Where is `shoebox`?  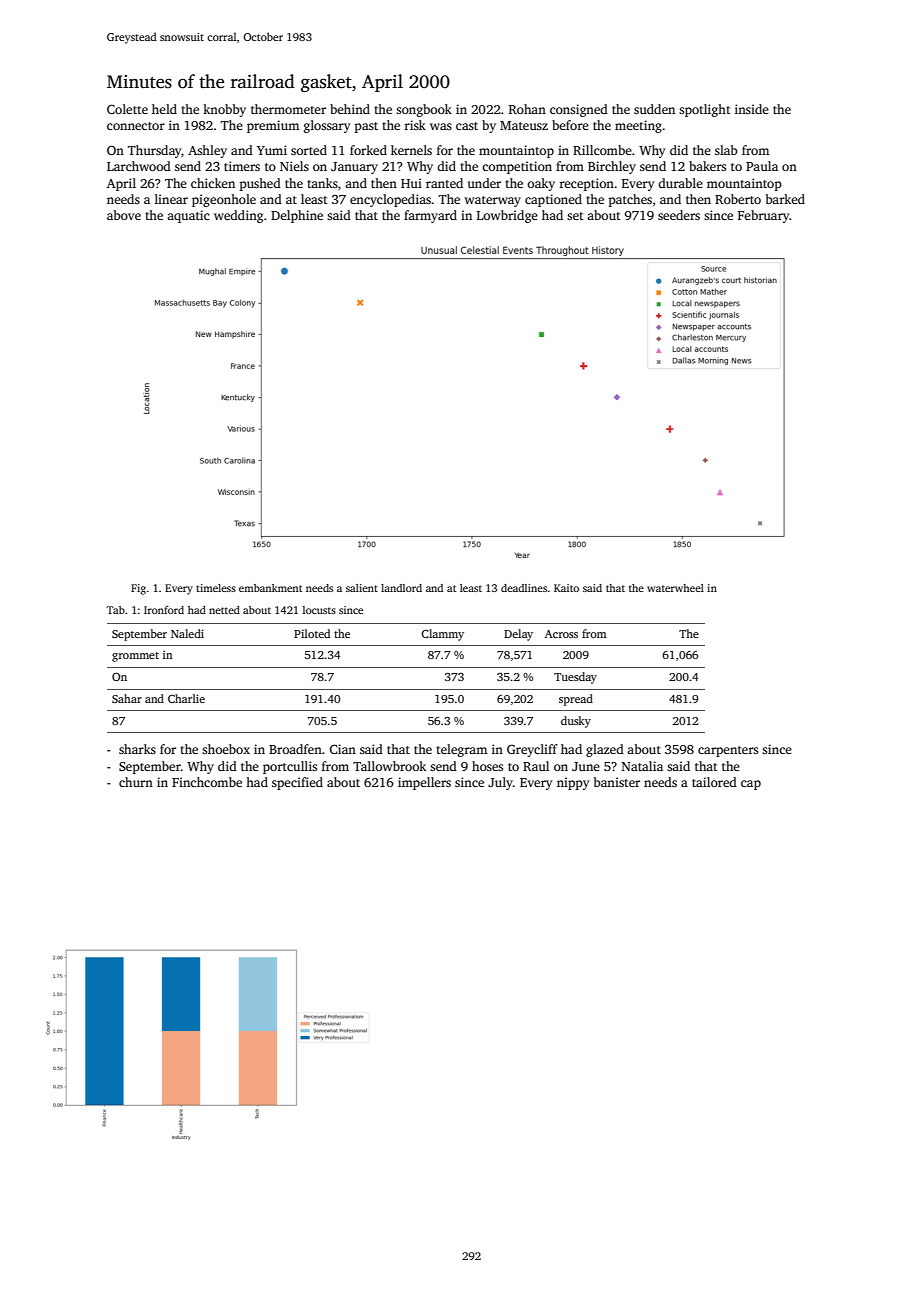
shoebox is located at coordinates (226, 749).
